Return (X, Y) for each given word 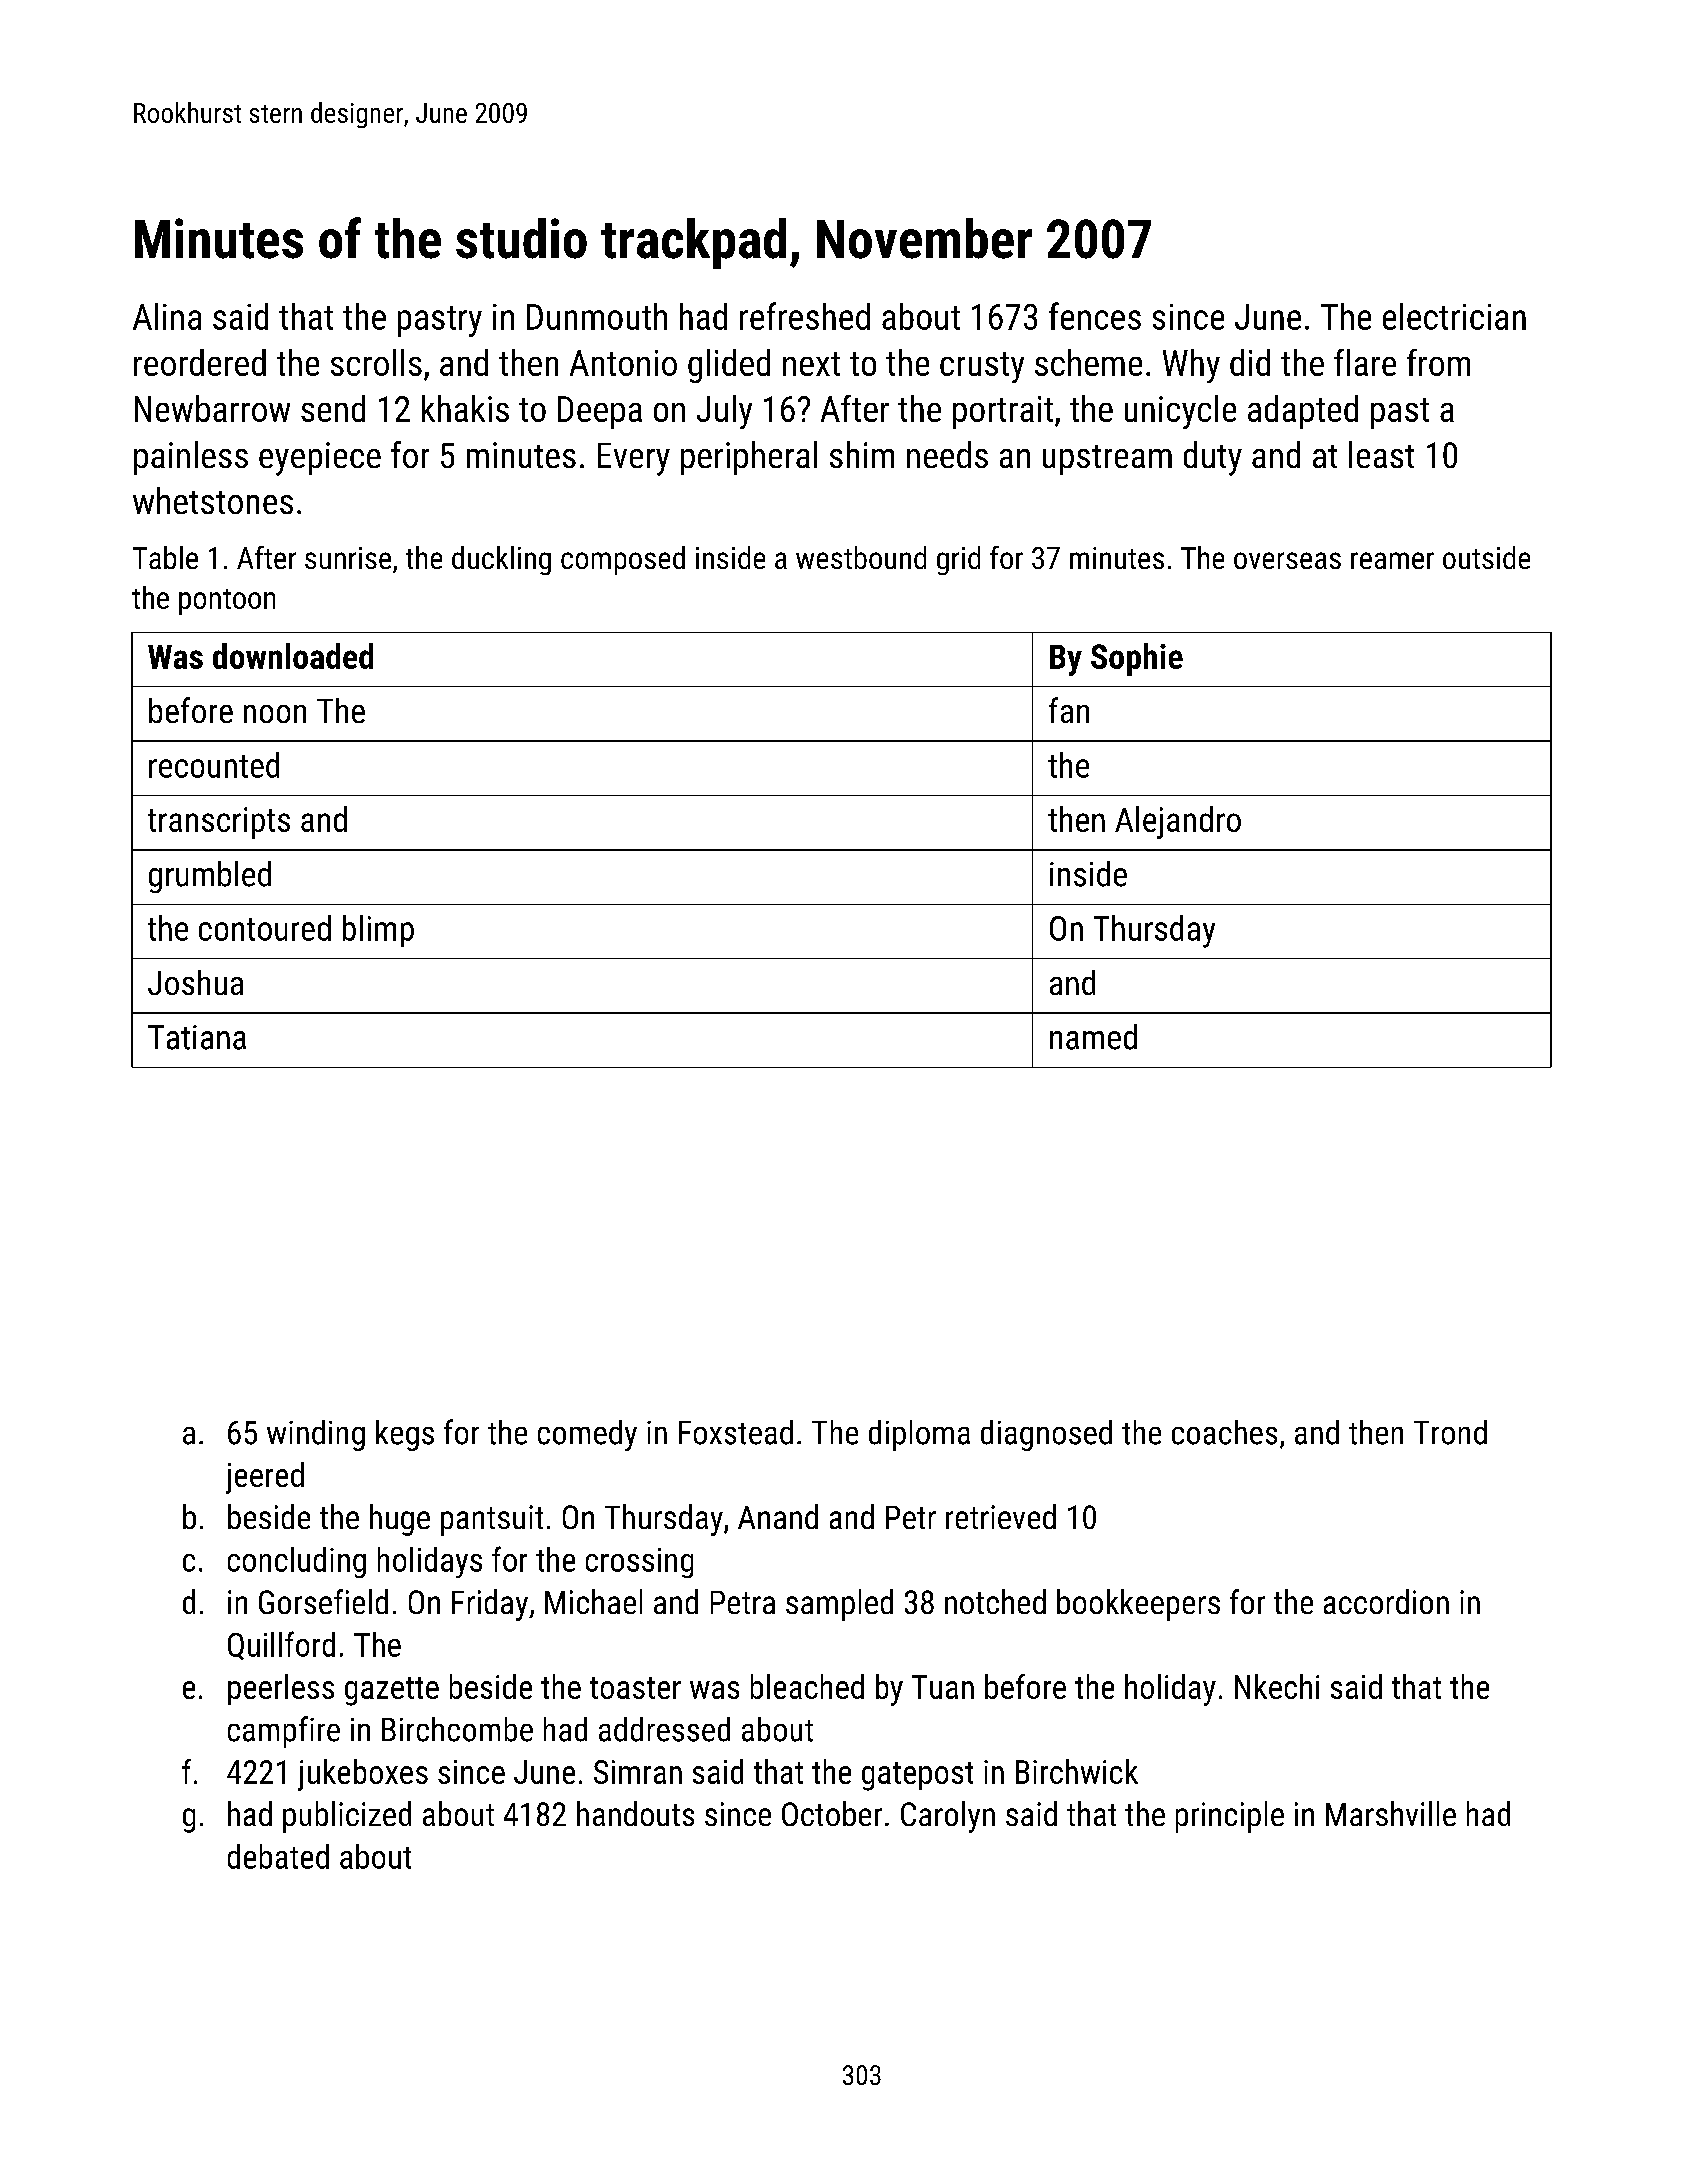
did (1250, 362)
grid (958, 560)
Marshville (1391, 1813)
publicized (347, 1817)
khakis (465, 408)
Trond (1450, 1432)
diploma (919, 1435)
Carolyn (948, 1817)
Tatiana (197, 1037)
